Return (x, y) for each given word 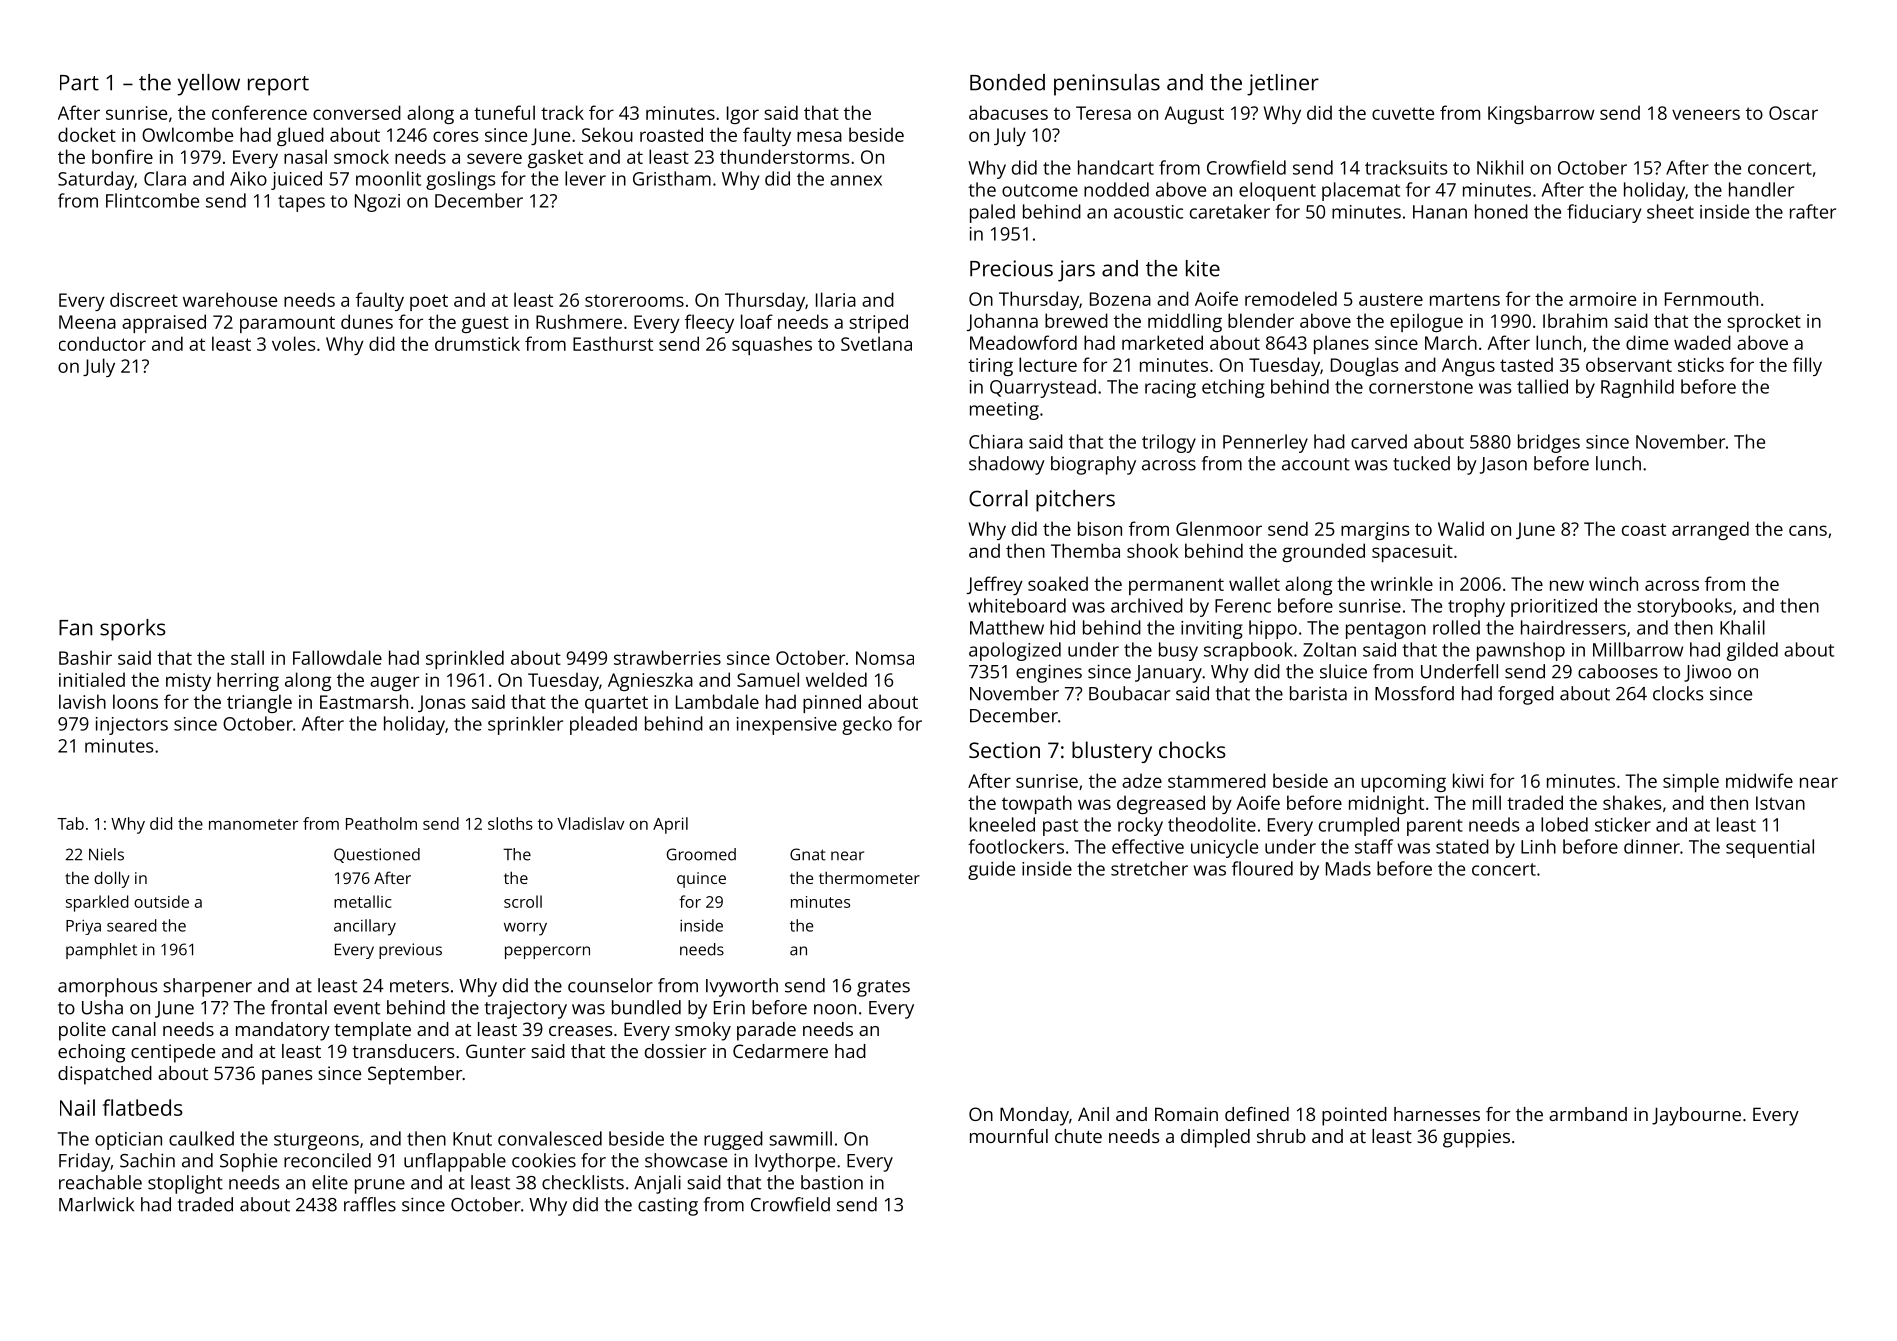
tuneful (504, 112)
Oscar (1793, 113)
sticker (1623, 824)
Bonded (1007, 82)
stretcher (1149, 868)
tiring (990, 367)
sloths (510, 823)
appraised (164, 323)
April (670, 825)
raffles (370, 1204)
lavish (82, 701)
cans (1808, 530)
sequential (1770, 848)
